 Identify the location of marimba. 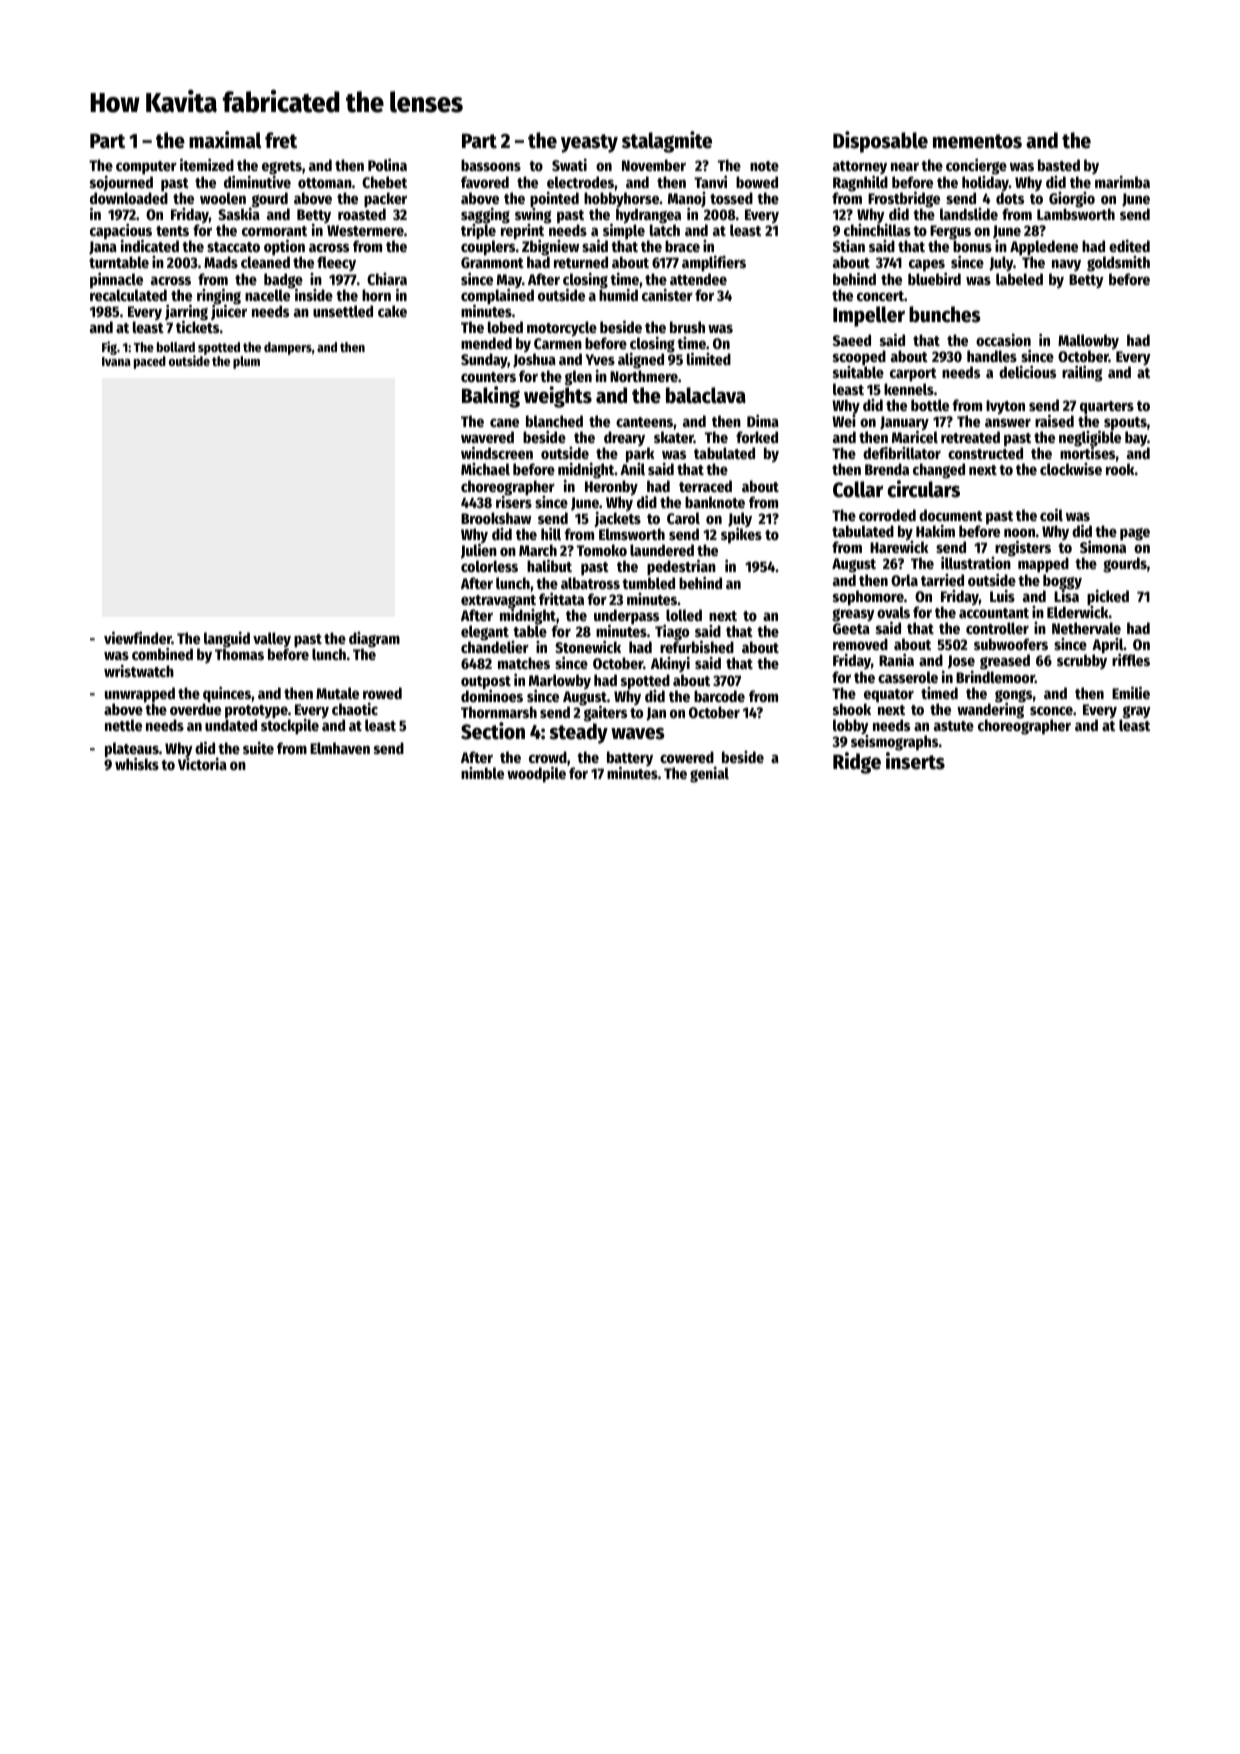
(1122, 182).
